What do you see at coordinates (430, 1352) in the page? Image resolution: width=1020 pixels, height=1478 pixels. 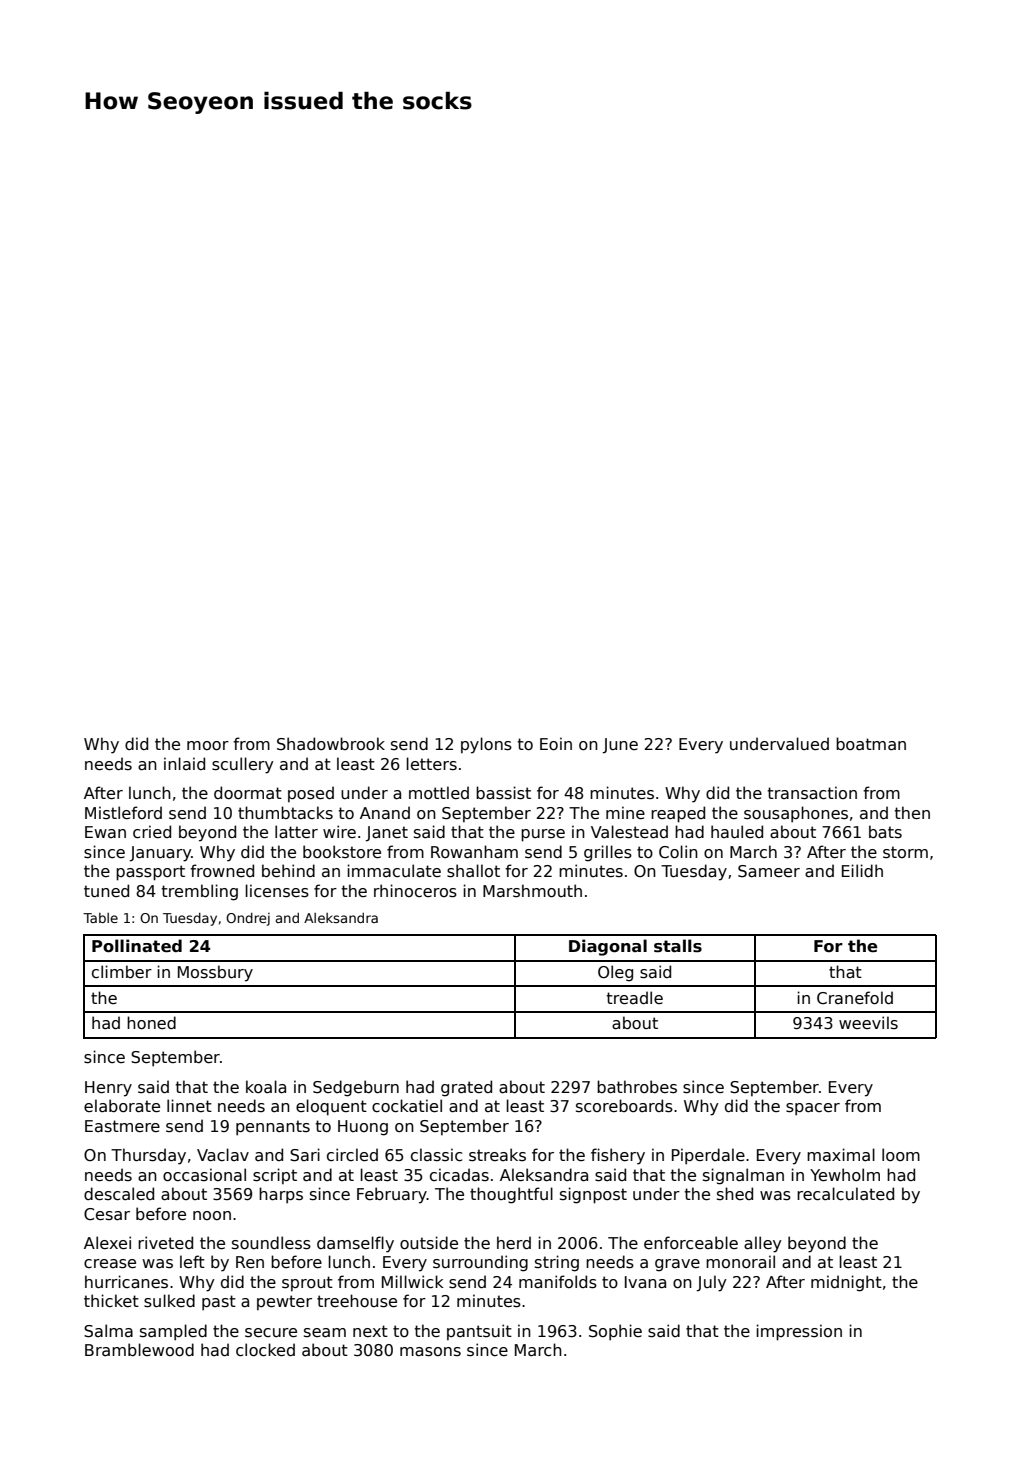 I see `masons` at bounding box center [430, 1352].
